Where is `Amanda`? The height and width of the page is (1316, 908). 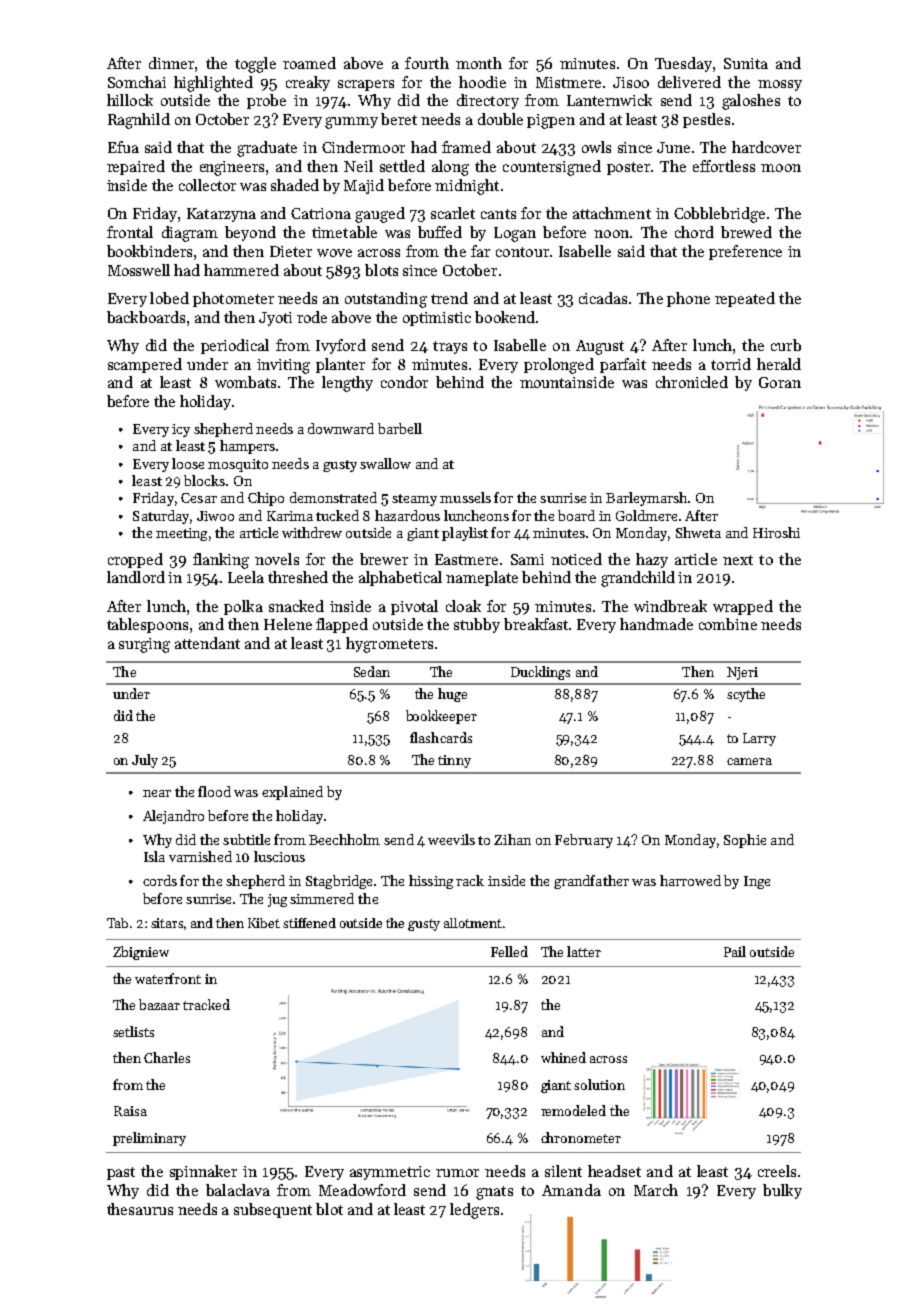
Amanda is located at coordinates (571, 1190).
